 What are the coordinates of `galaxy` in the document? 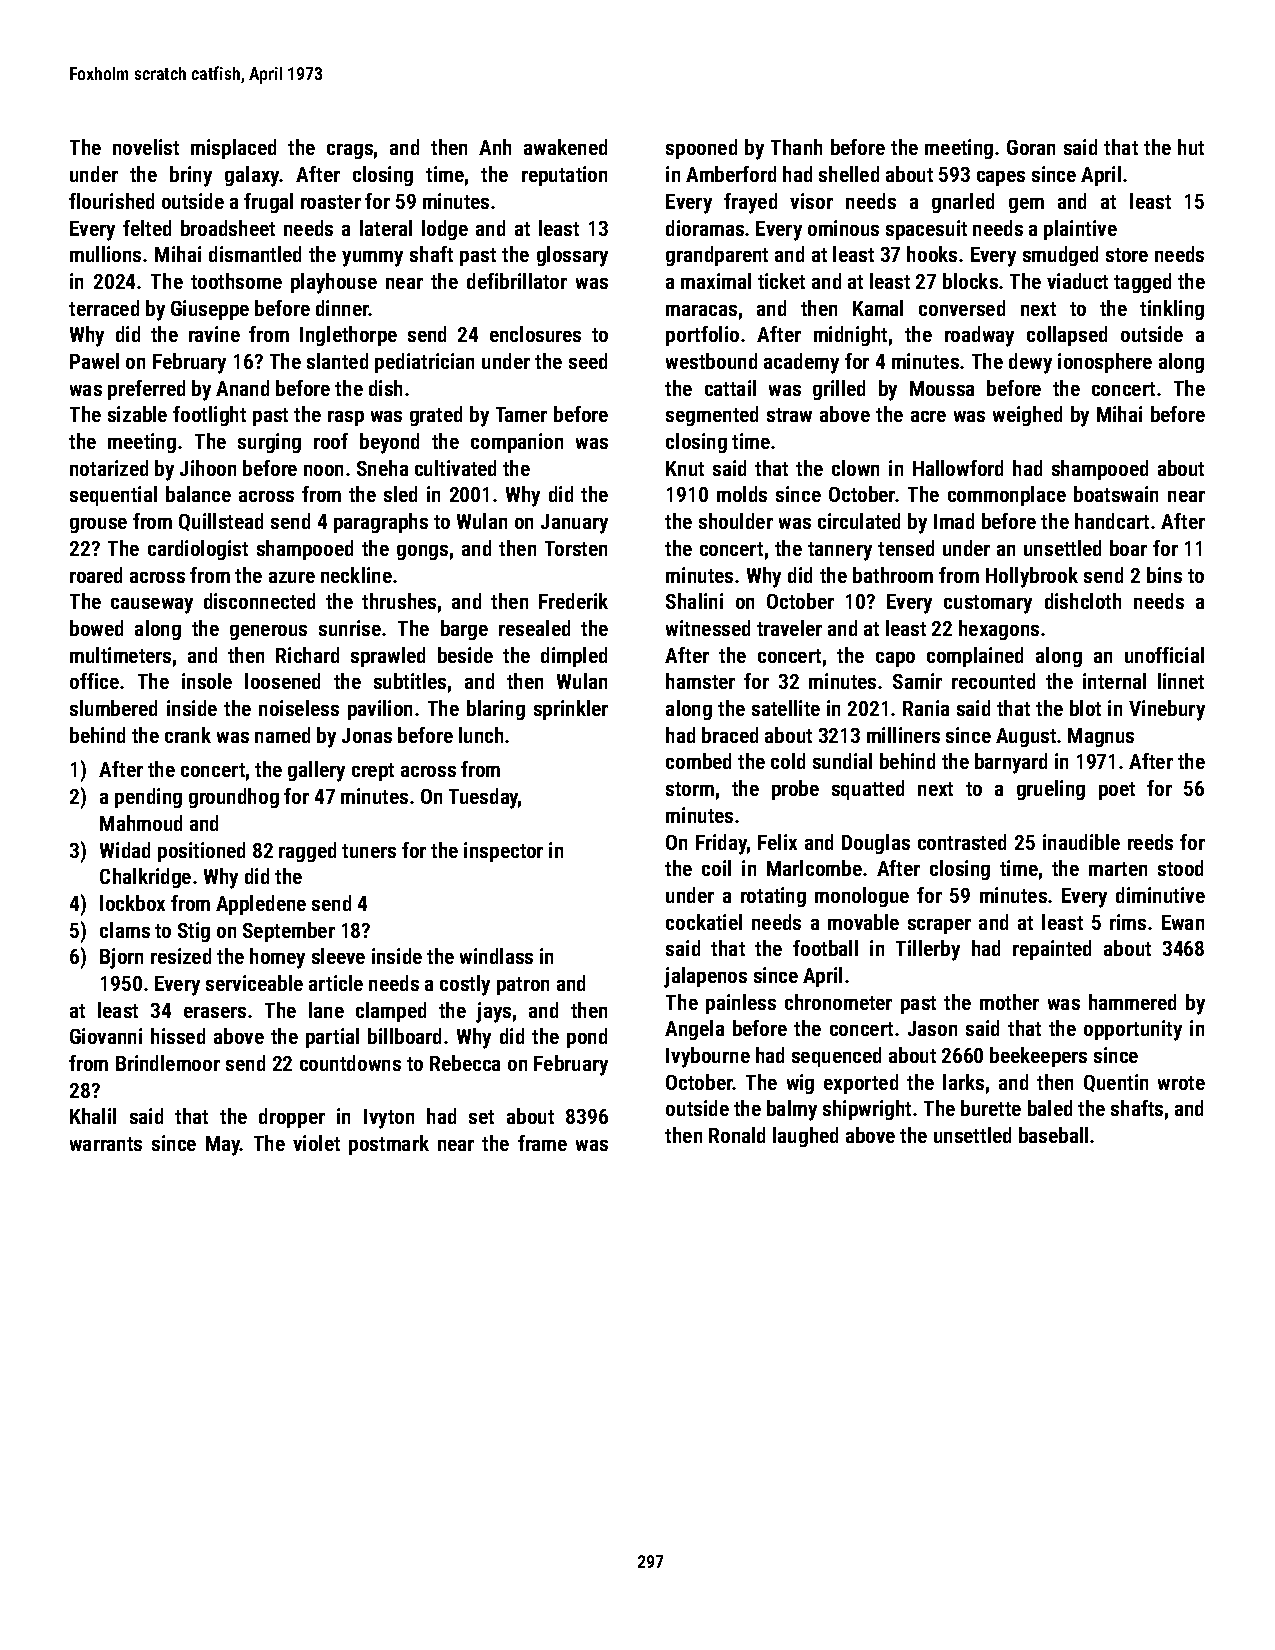 It's located at (252, 176).
